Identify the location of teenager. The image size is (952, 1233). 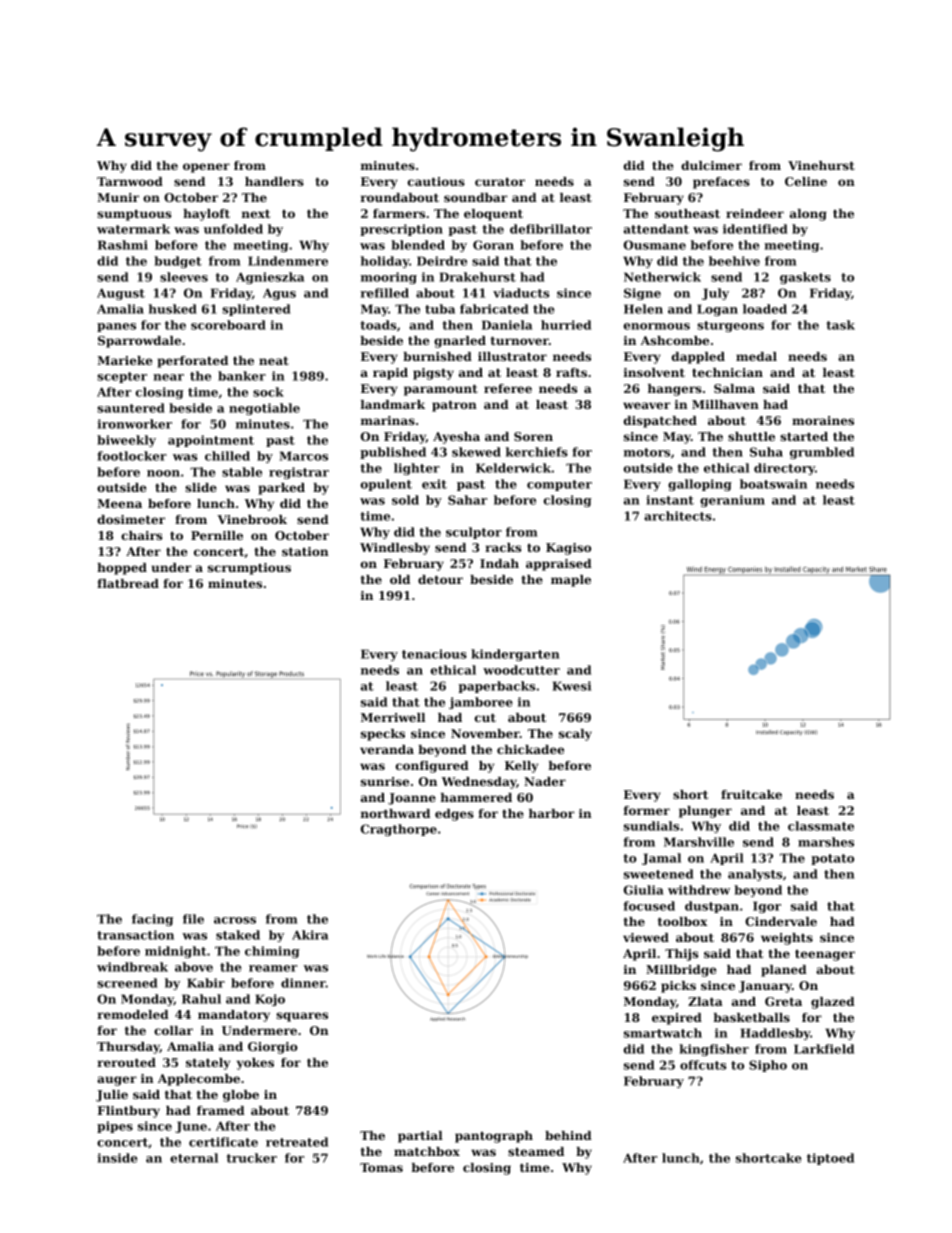
(825, 955).
